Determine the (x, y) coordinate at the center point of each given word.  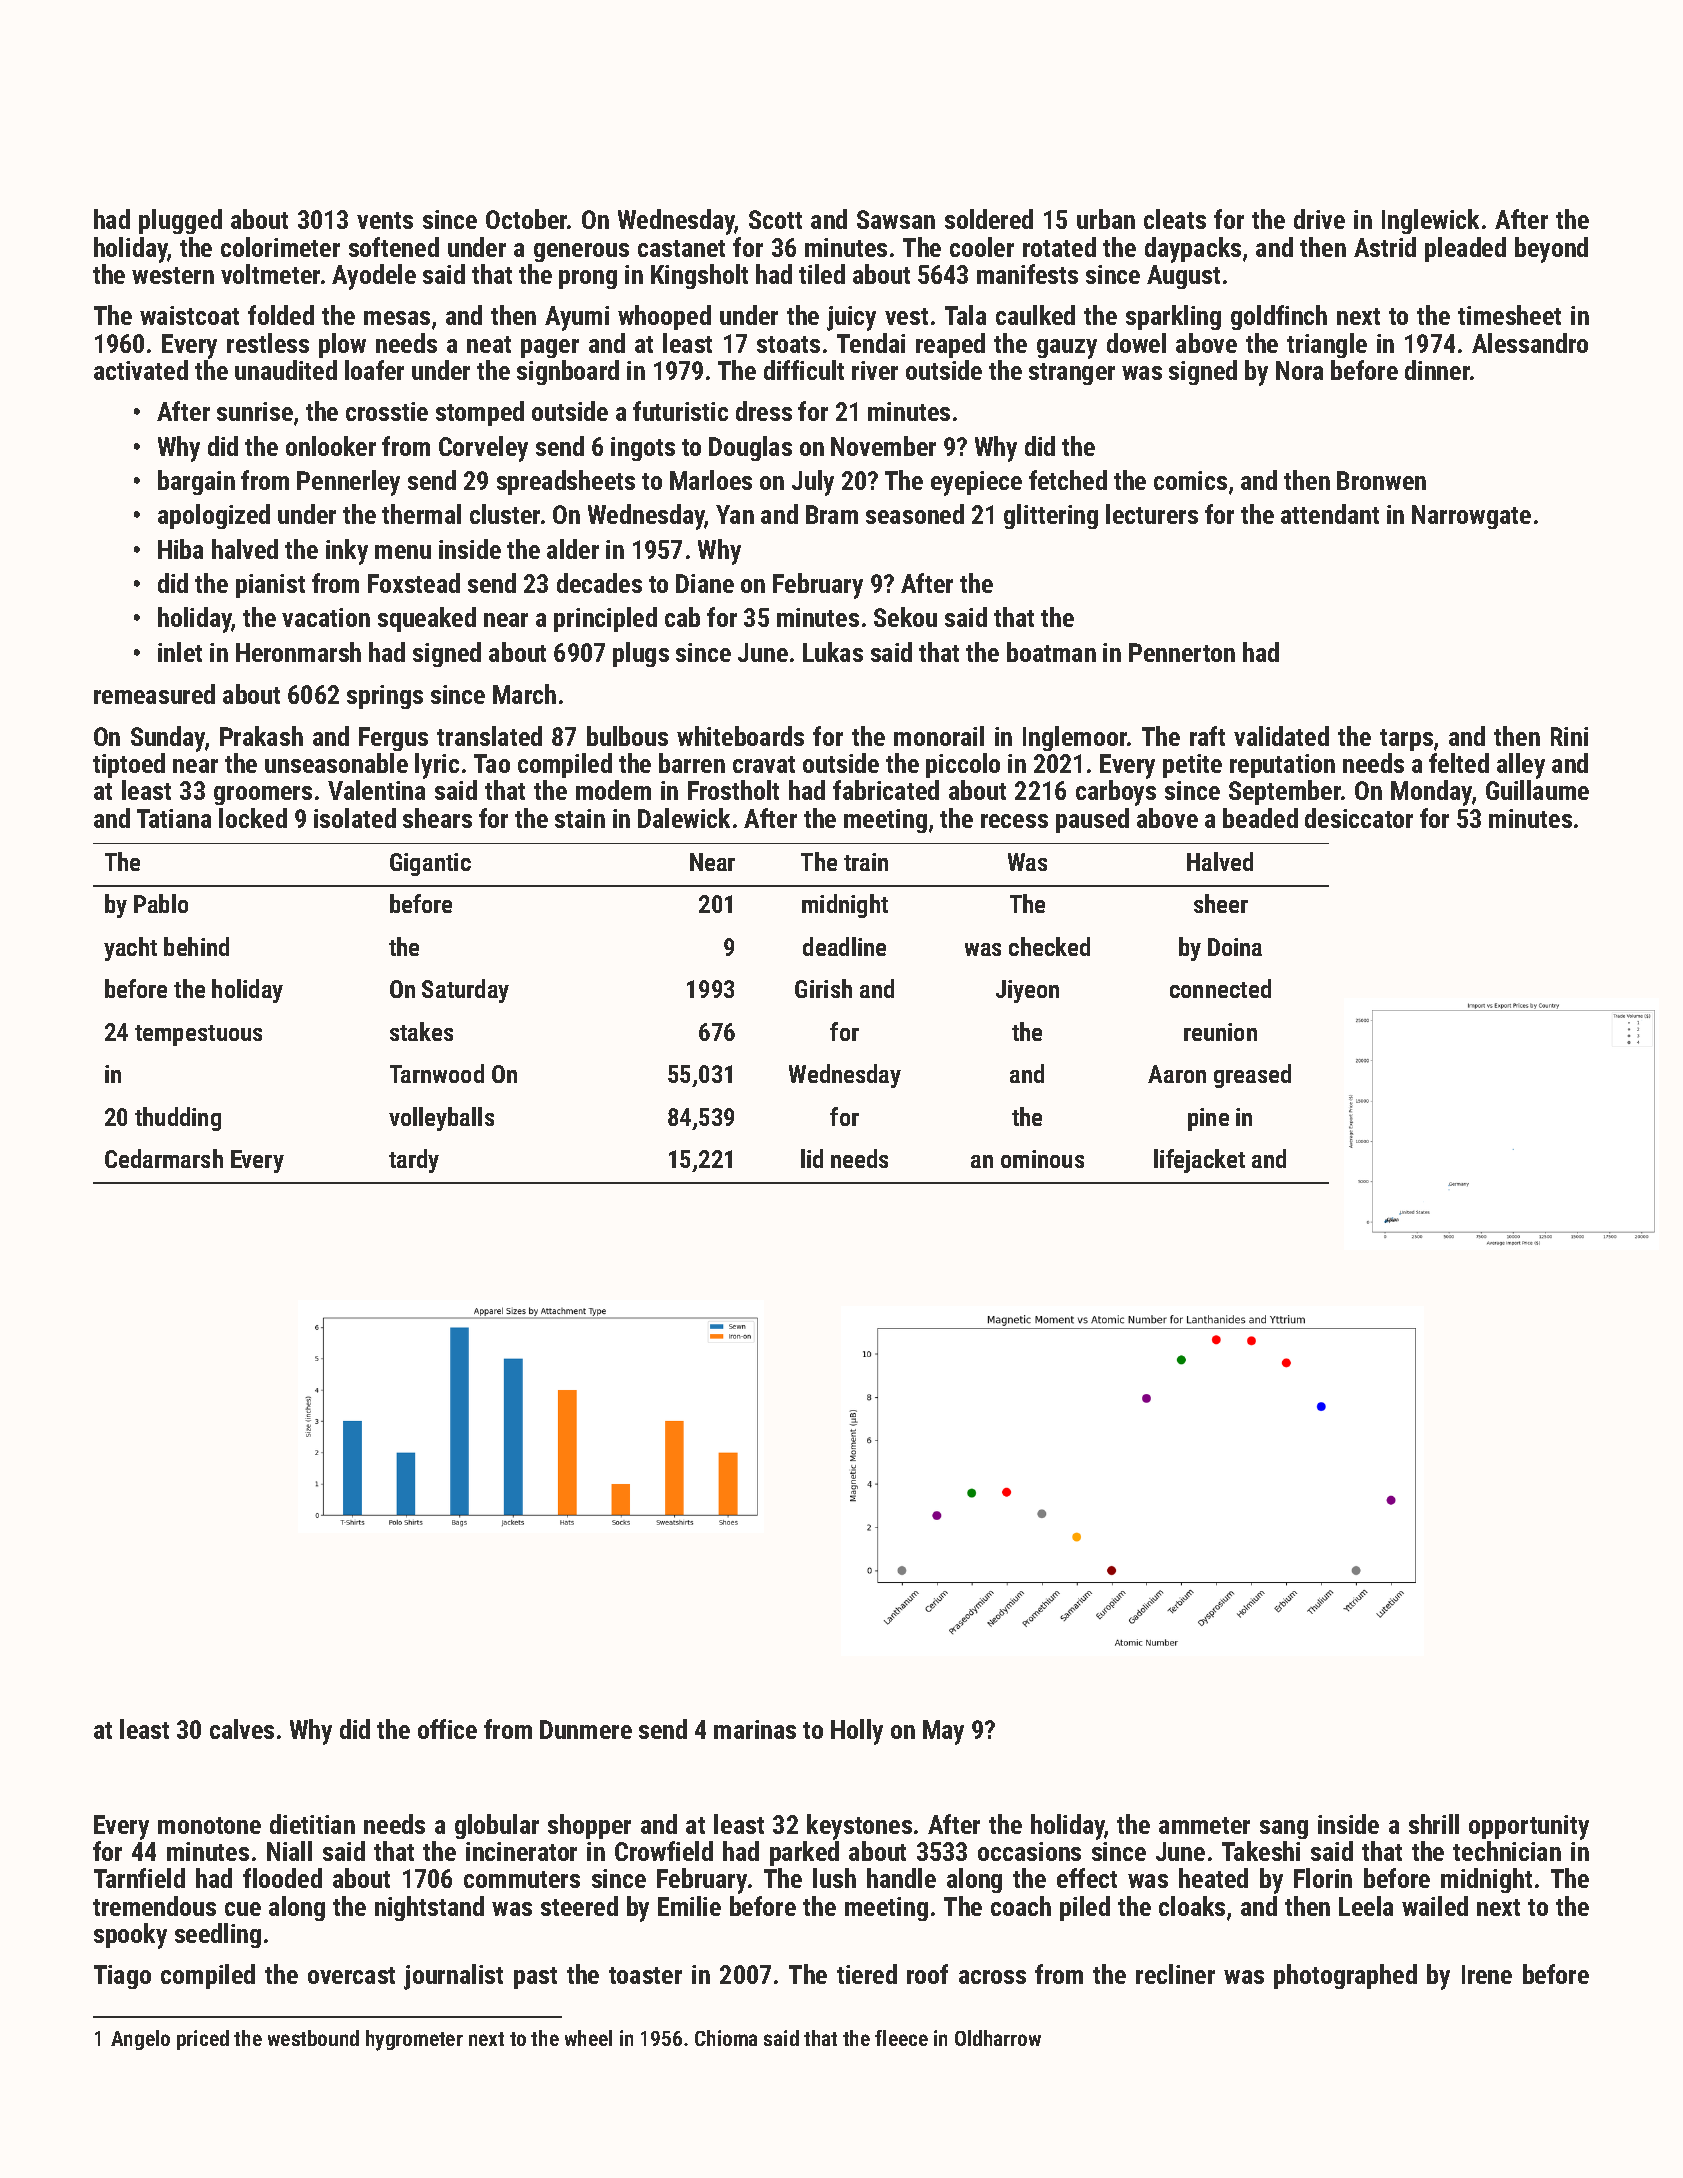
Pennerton (1182, 652)
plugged (180, 221)
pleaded (1465, 249)
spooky (130, 1936)
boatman (1051, 652)
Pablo (161, 903)
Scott (775, 219)
